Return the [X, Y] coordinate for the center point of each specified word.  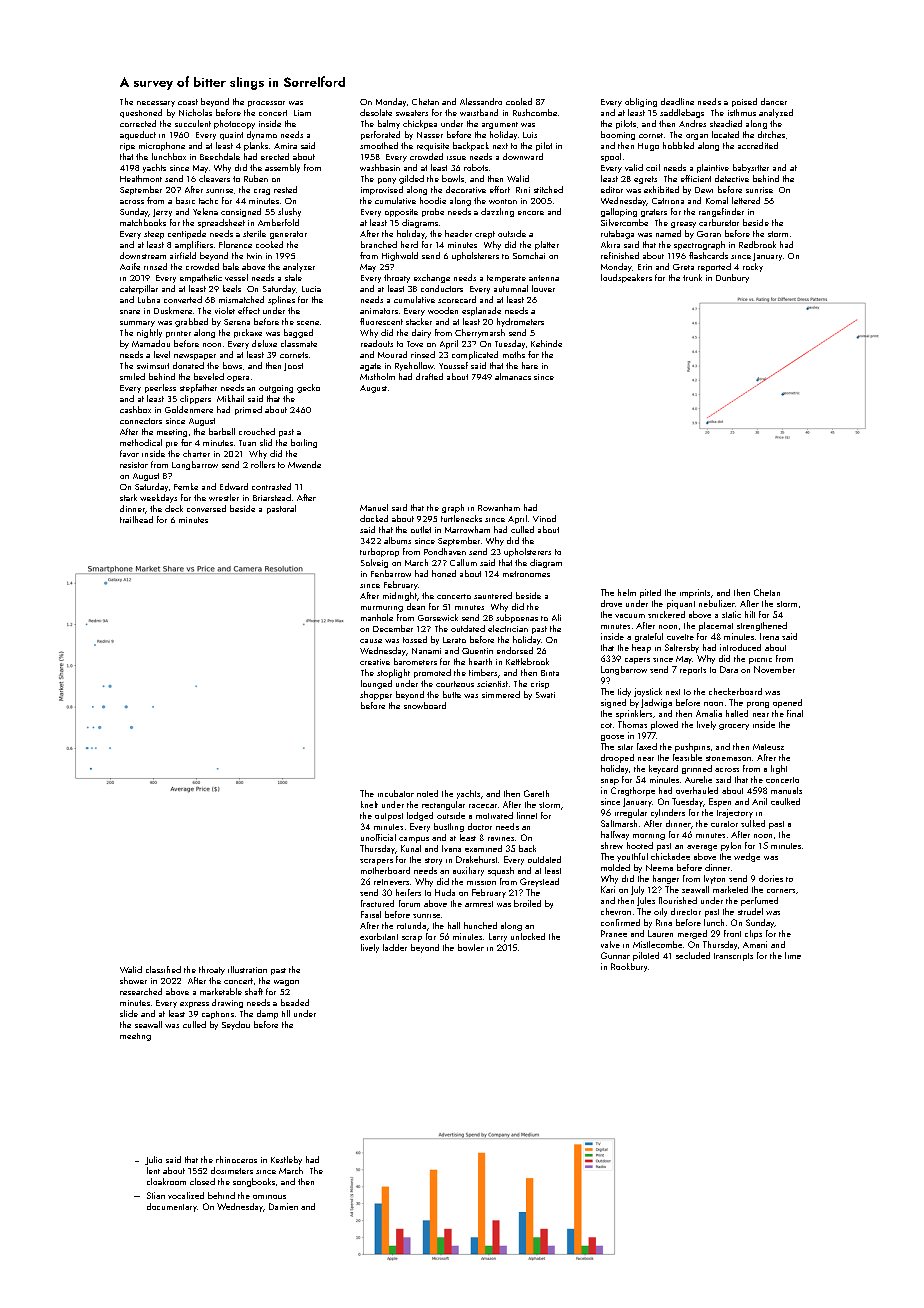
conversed [206, 508]
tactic [208, 201]
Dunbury [732, 278]
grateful [649, 637]
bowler [471, 947]
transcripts [733, 957]
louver [543, 288]
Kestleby [286, 1160]
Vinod [544, 518]
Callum [463, 562]
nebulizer [717, 603]
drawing [227, 1003]
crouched [257, 431]
